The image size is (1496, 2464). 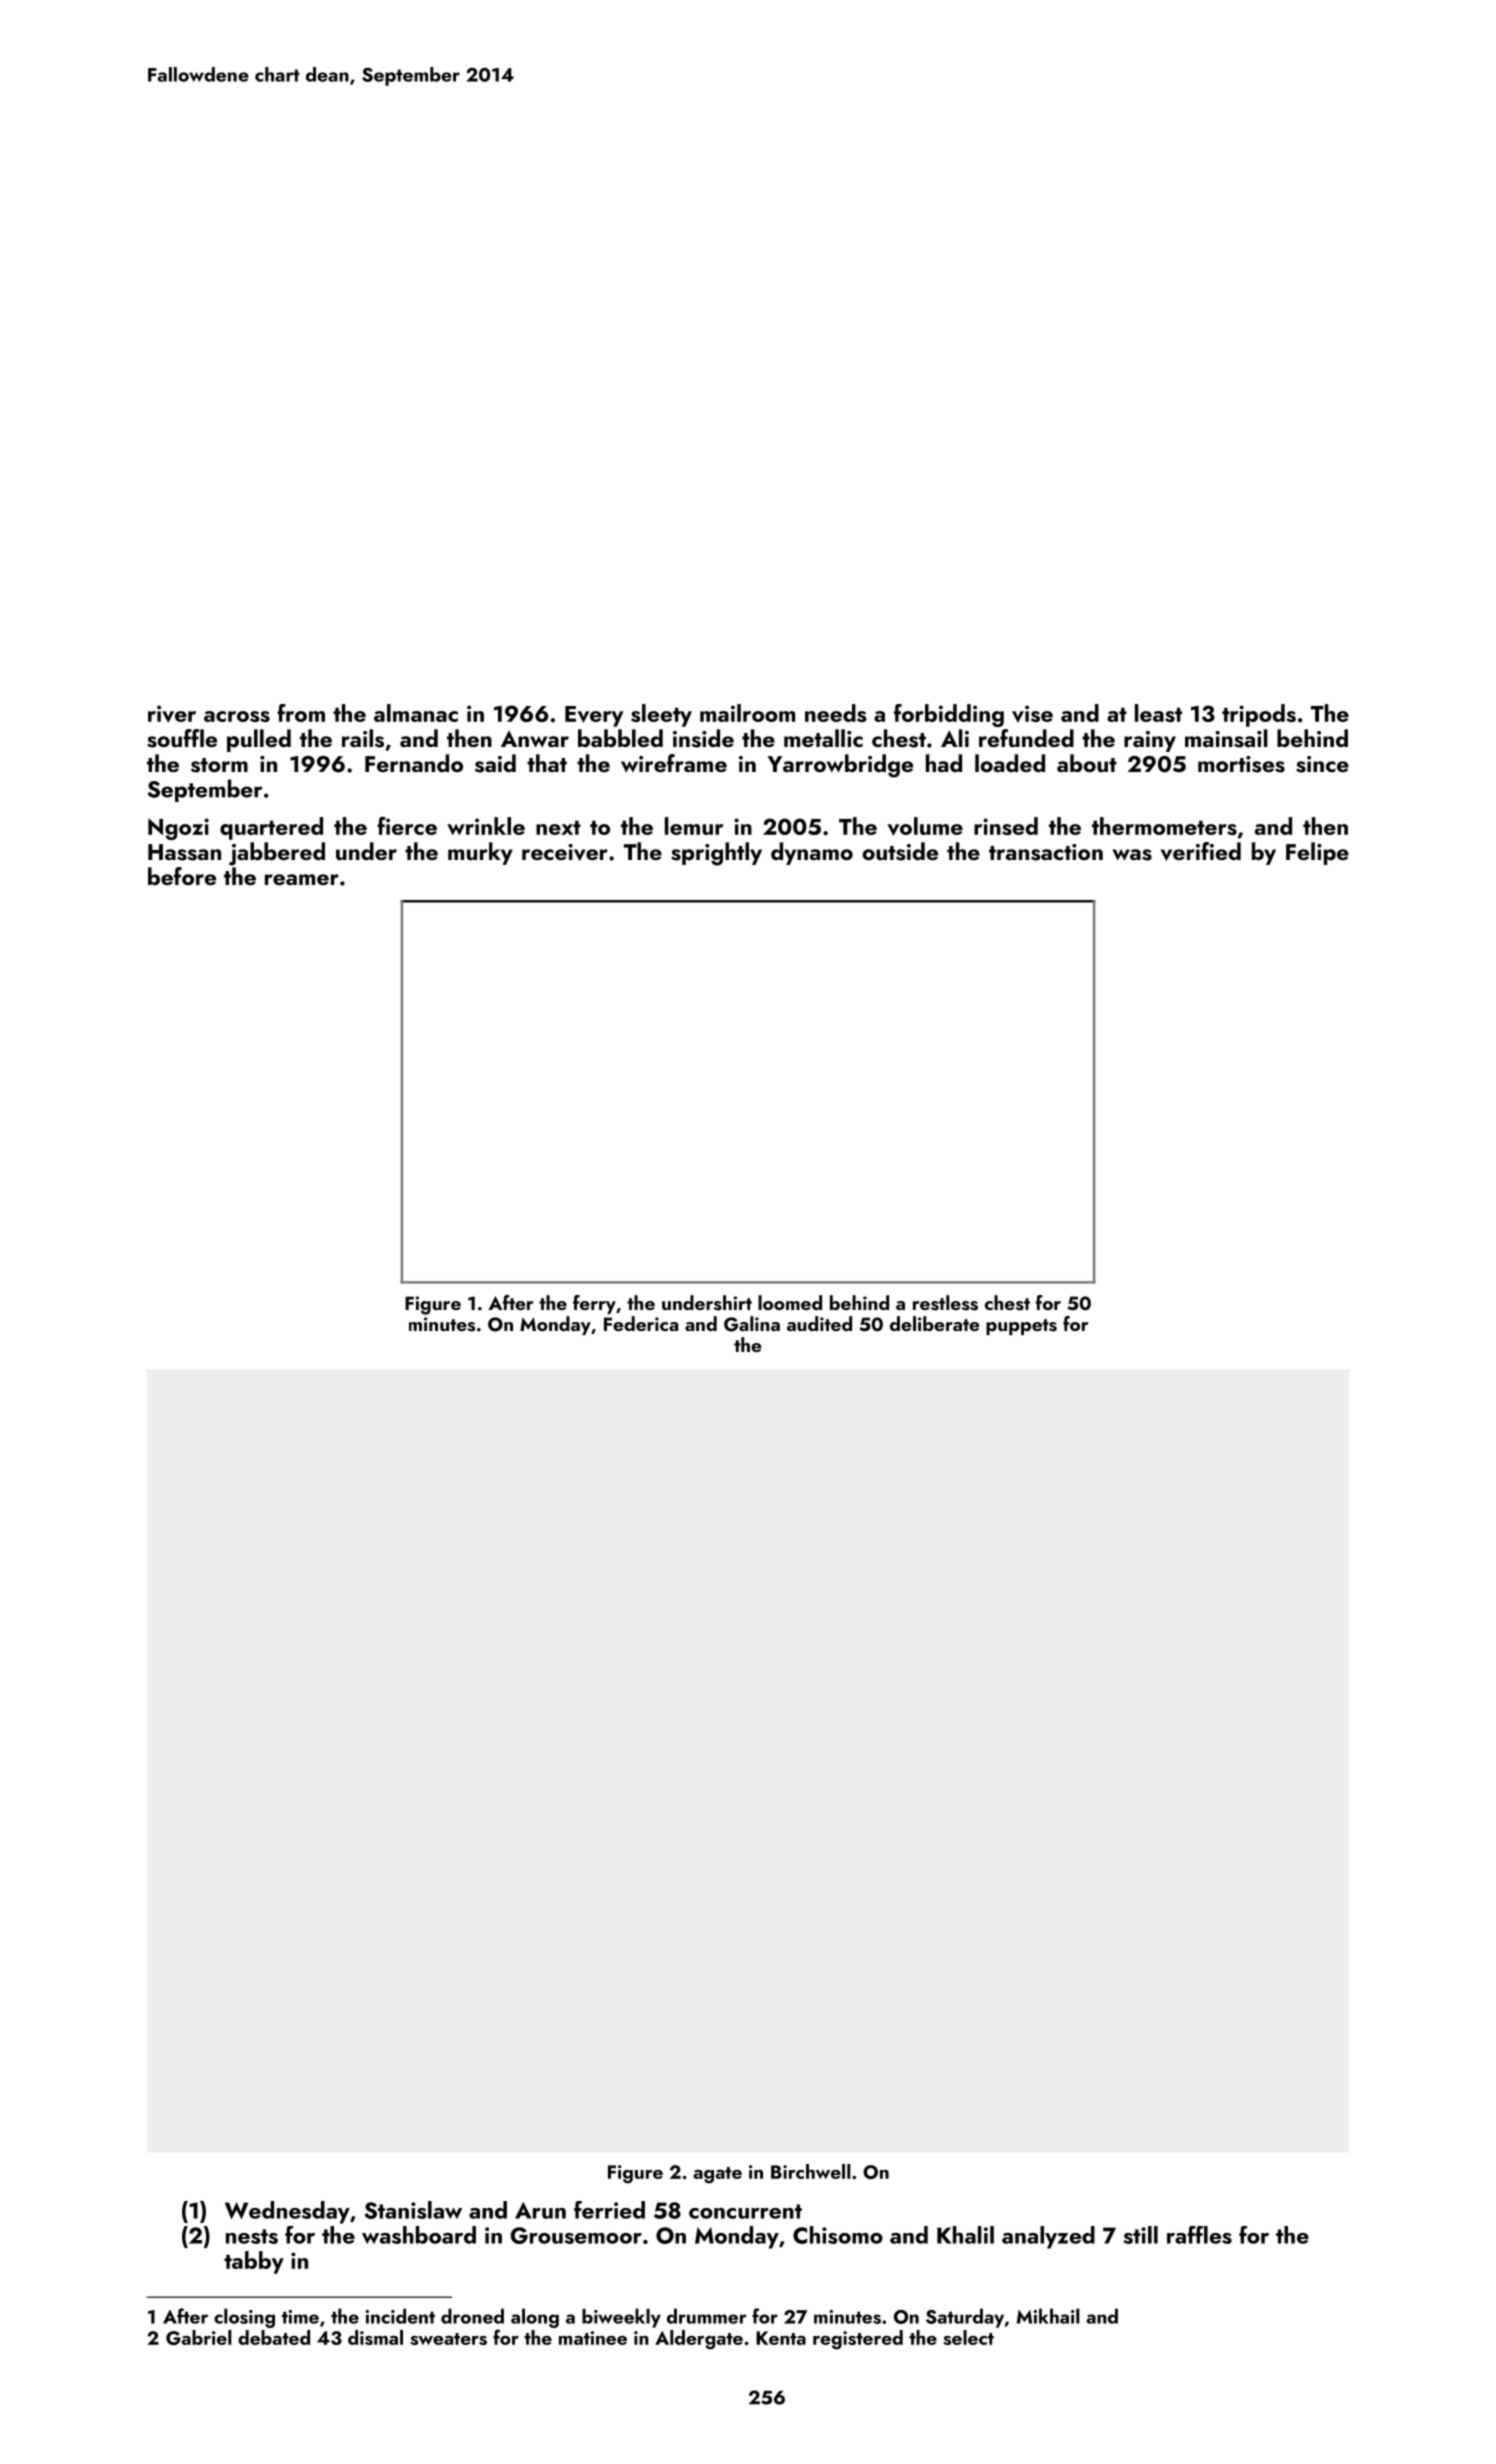 What do you see at coordinates (594, 1304) in the screenshot?
I see `ferry` at bounding box center [594, 1304].
